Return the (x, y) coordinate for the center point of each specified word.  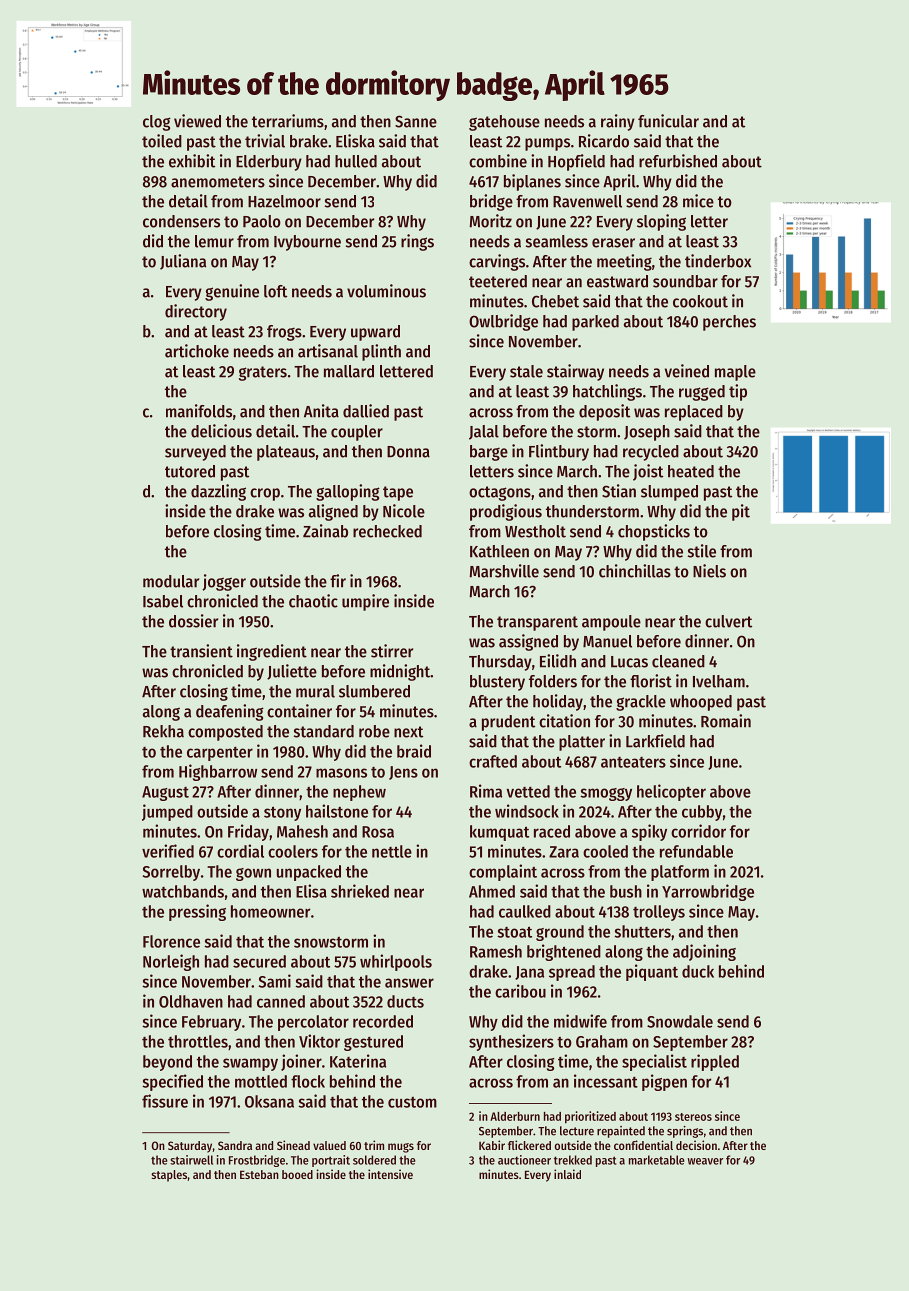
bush (626, 891)
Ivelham (719, 681)
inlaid (567, 1174)
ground (560, 933)
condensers (181, 221)
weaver (705, 1161)
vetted (528, 791)
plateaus (286, 453)
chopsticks (654, 532)
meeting (624, 262)
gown (253, 874)
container (299, 711)
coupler (357, 433)
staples (169, 1176)
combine (498, 161)
